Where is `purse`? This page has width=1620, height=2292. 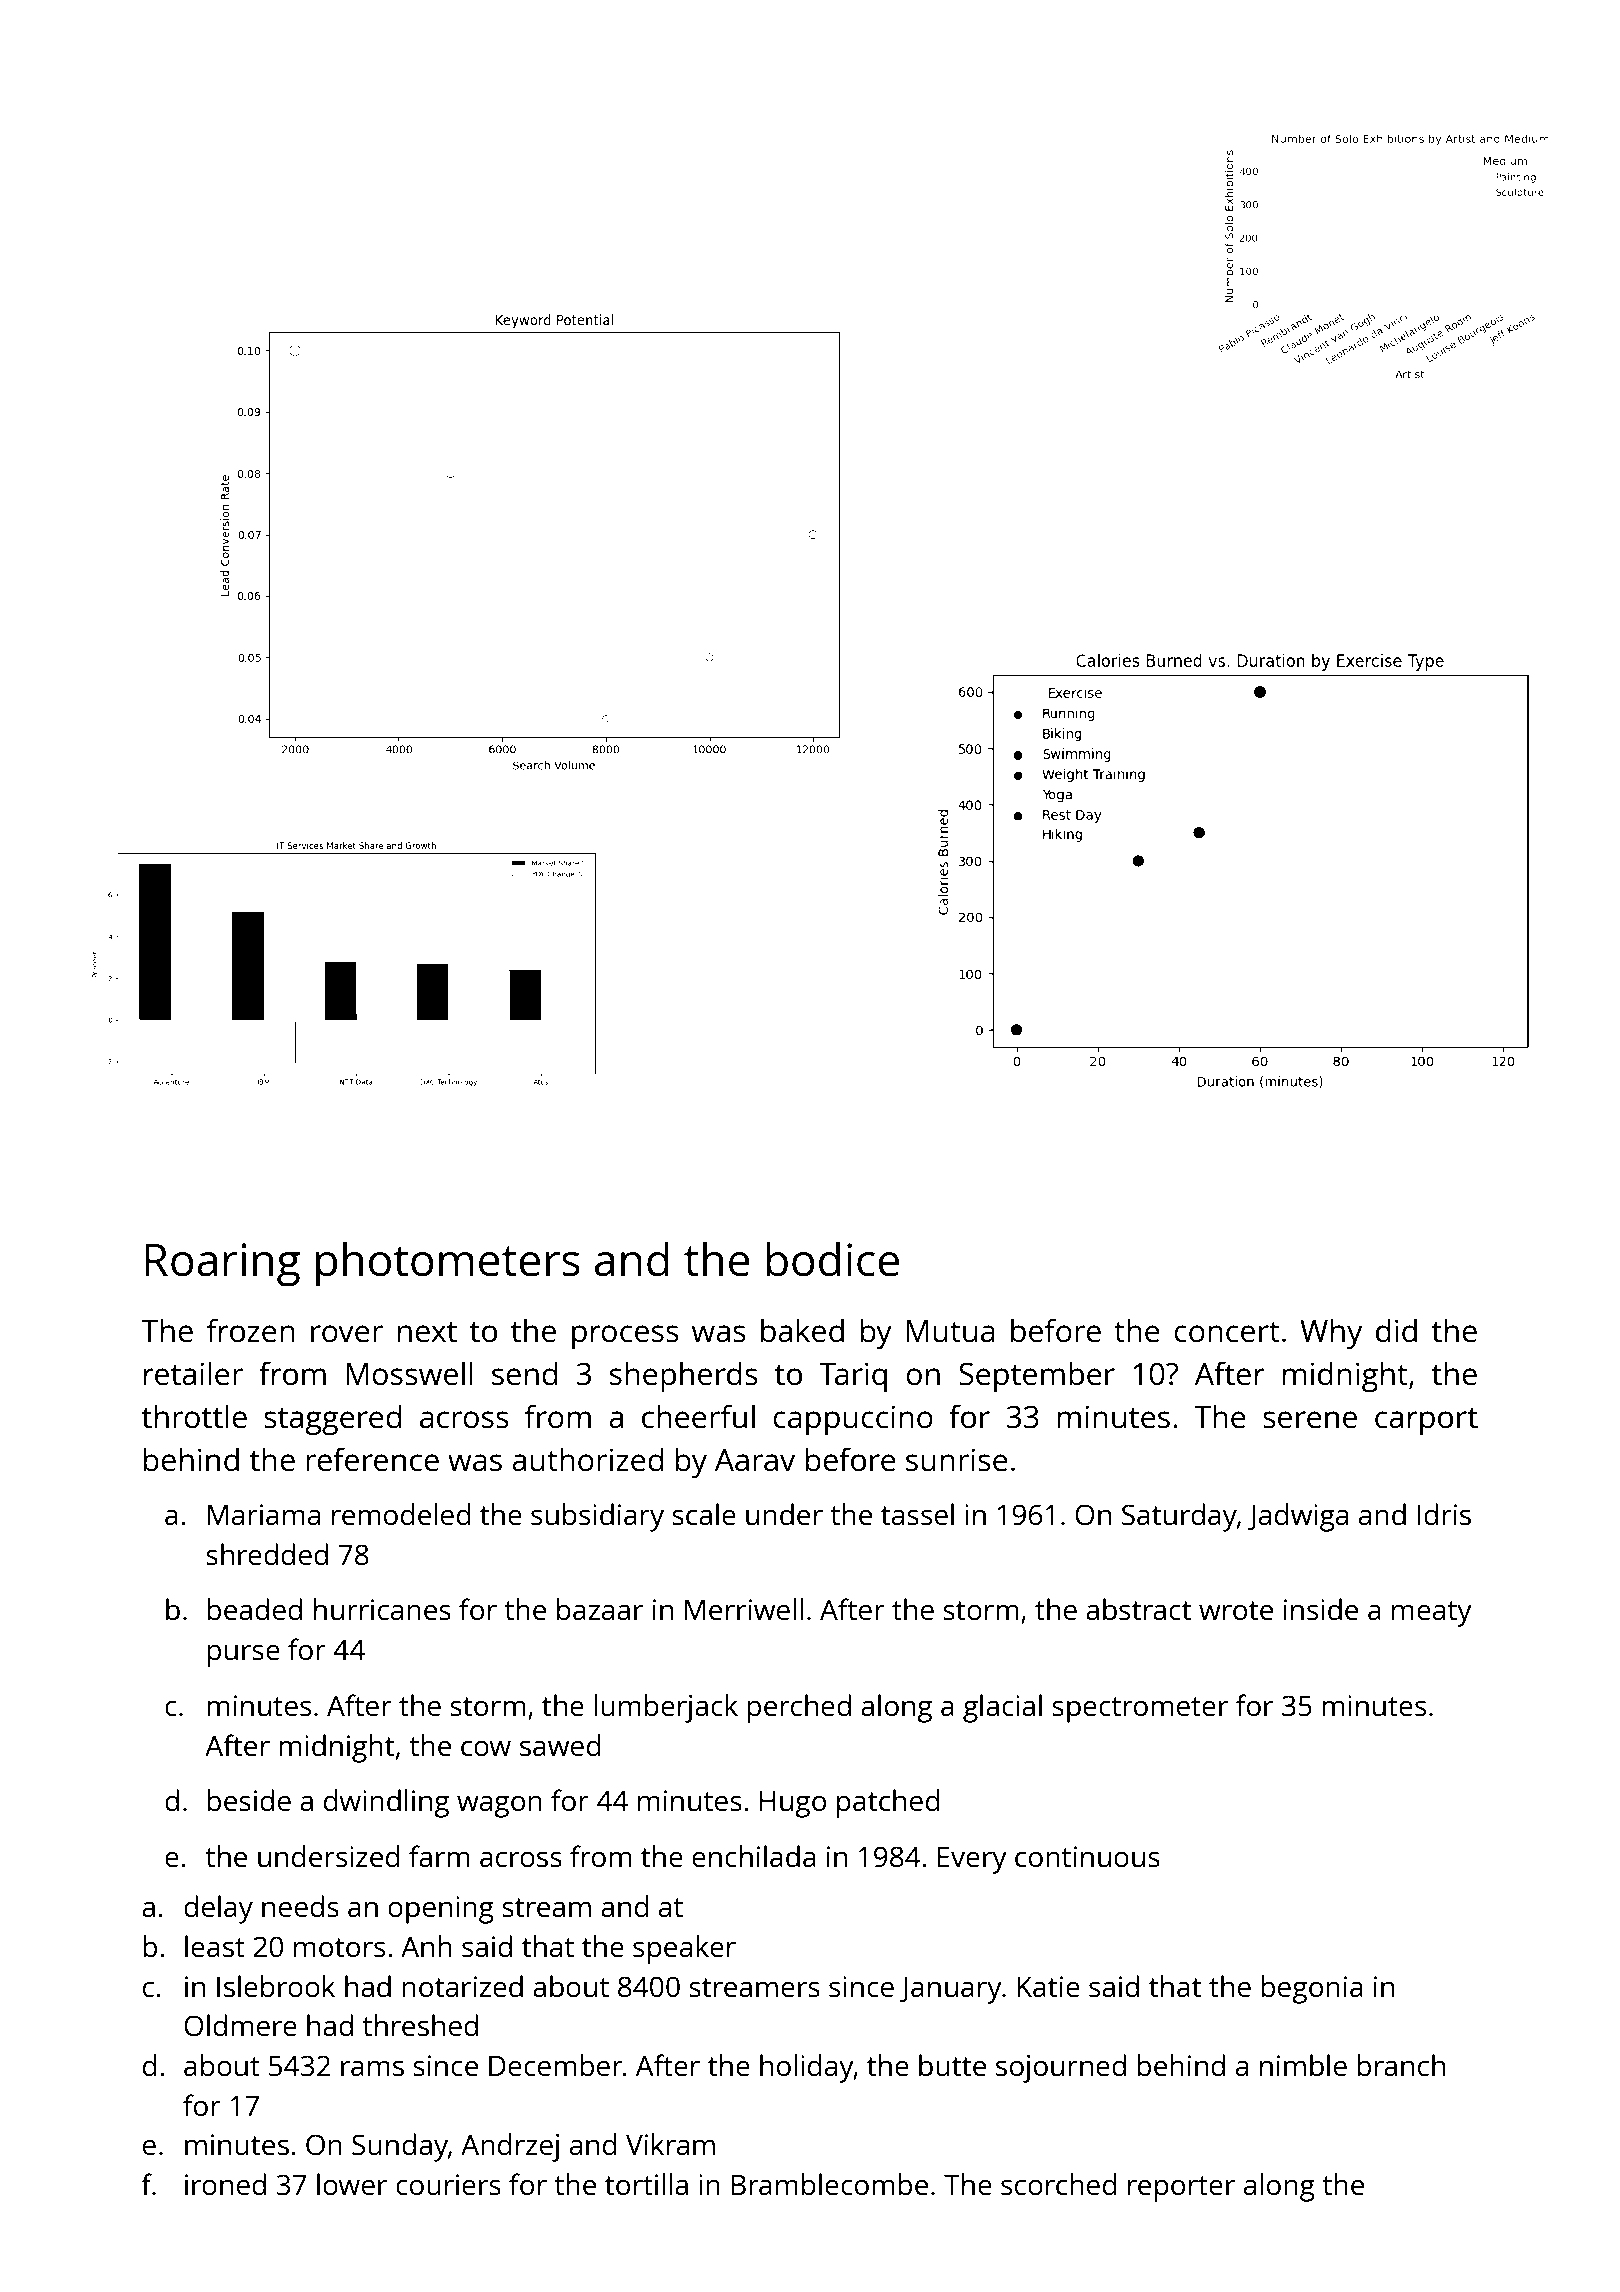
purse is located at coordinates (243, 1656).
